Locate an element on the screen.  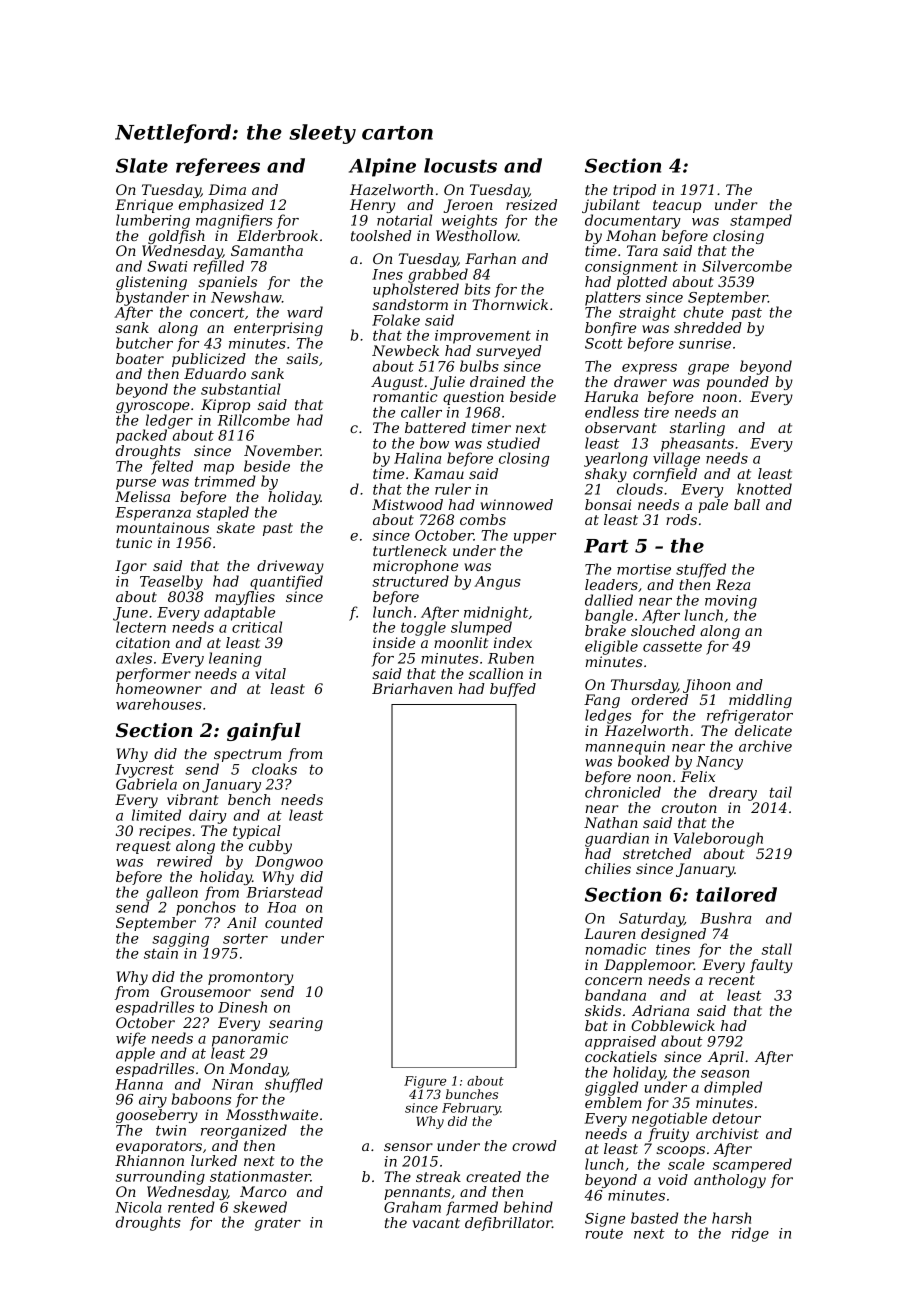
stall is located at coordinates (777, 949).
